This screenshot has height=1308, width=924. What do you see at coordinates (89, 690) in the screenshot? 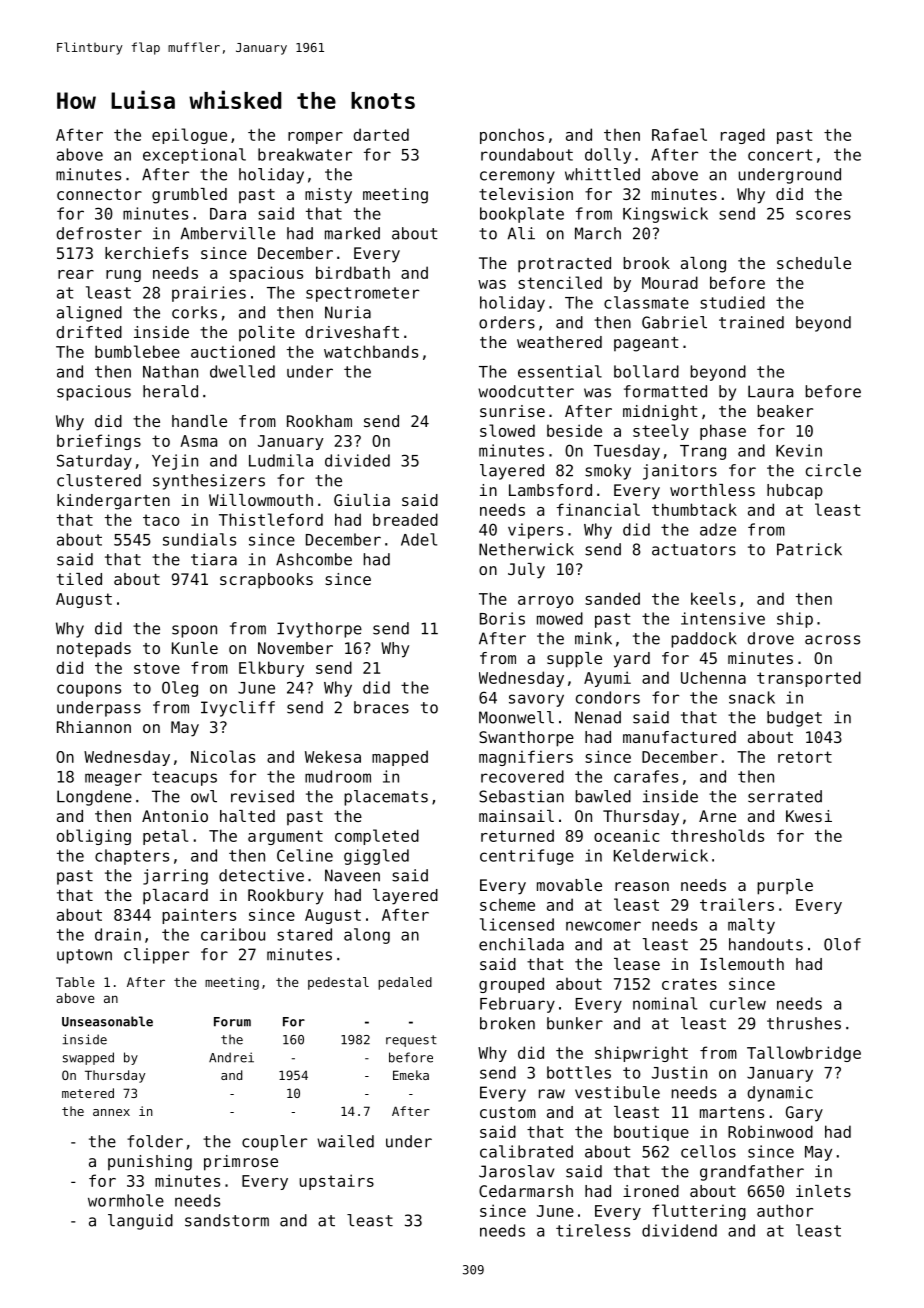
I see `coupons` at bounding box center [89, 690].
